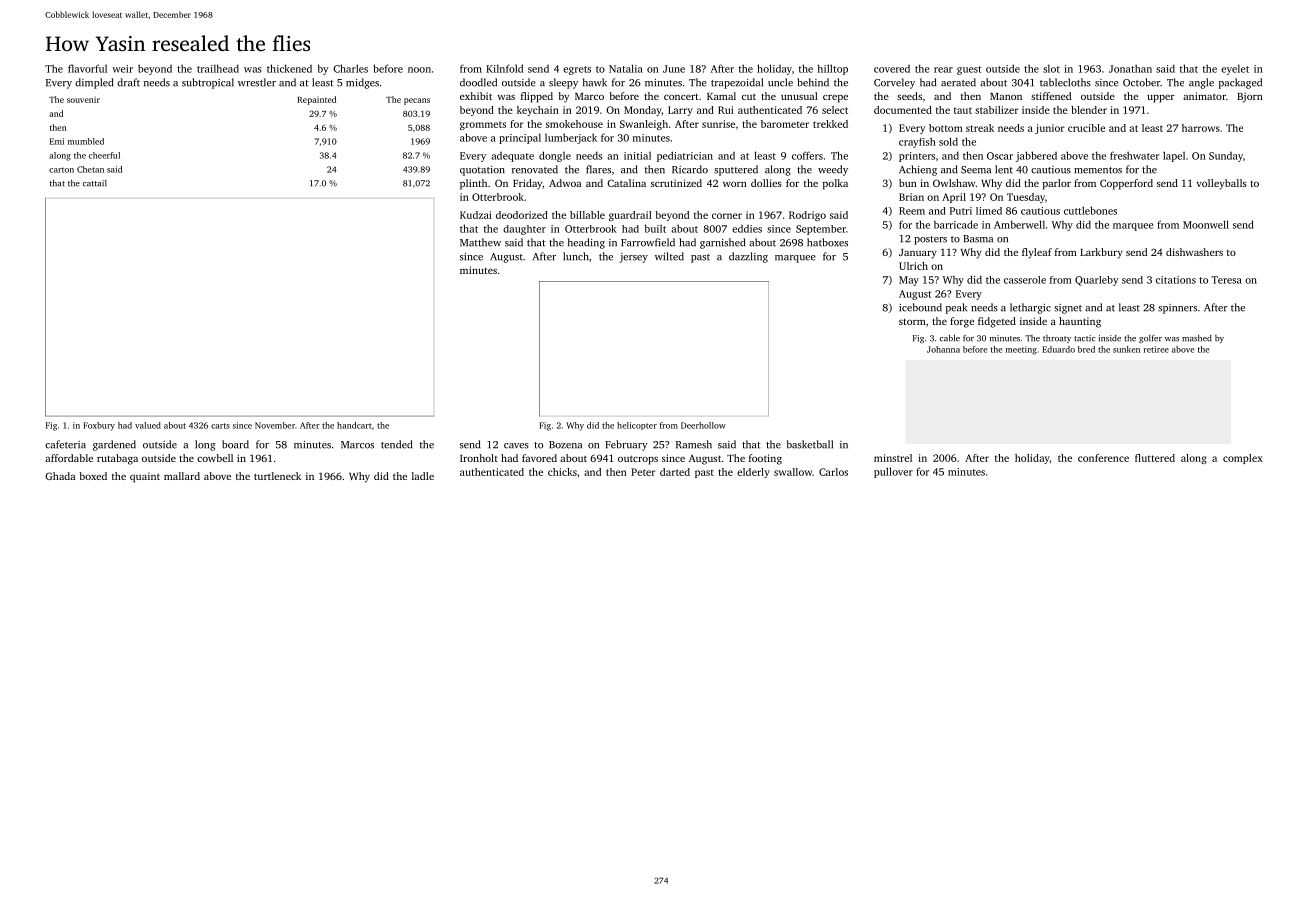 The image size is (1308, 924). Describe the element at coordinates (626, 68) in the document. I see `Natalia` at that location.
